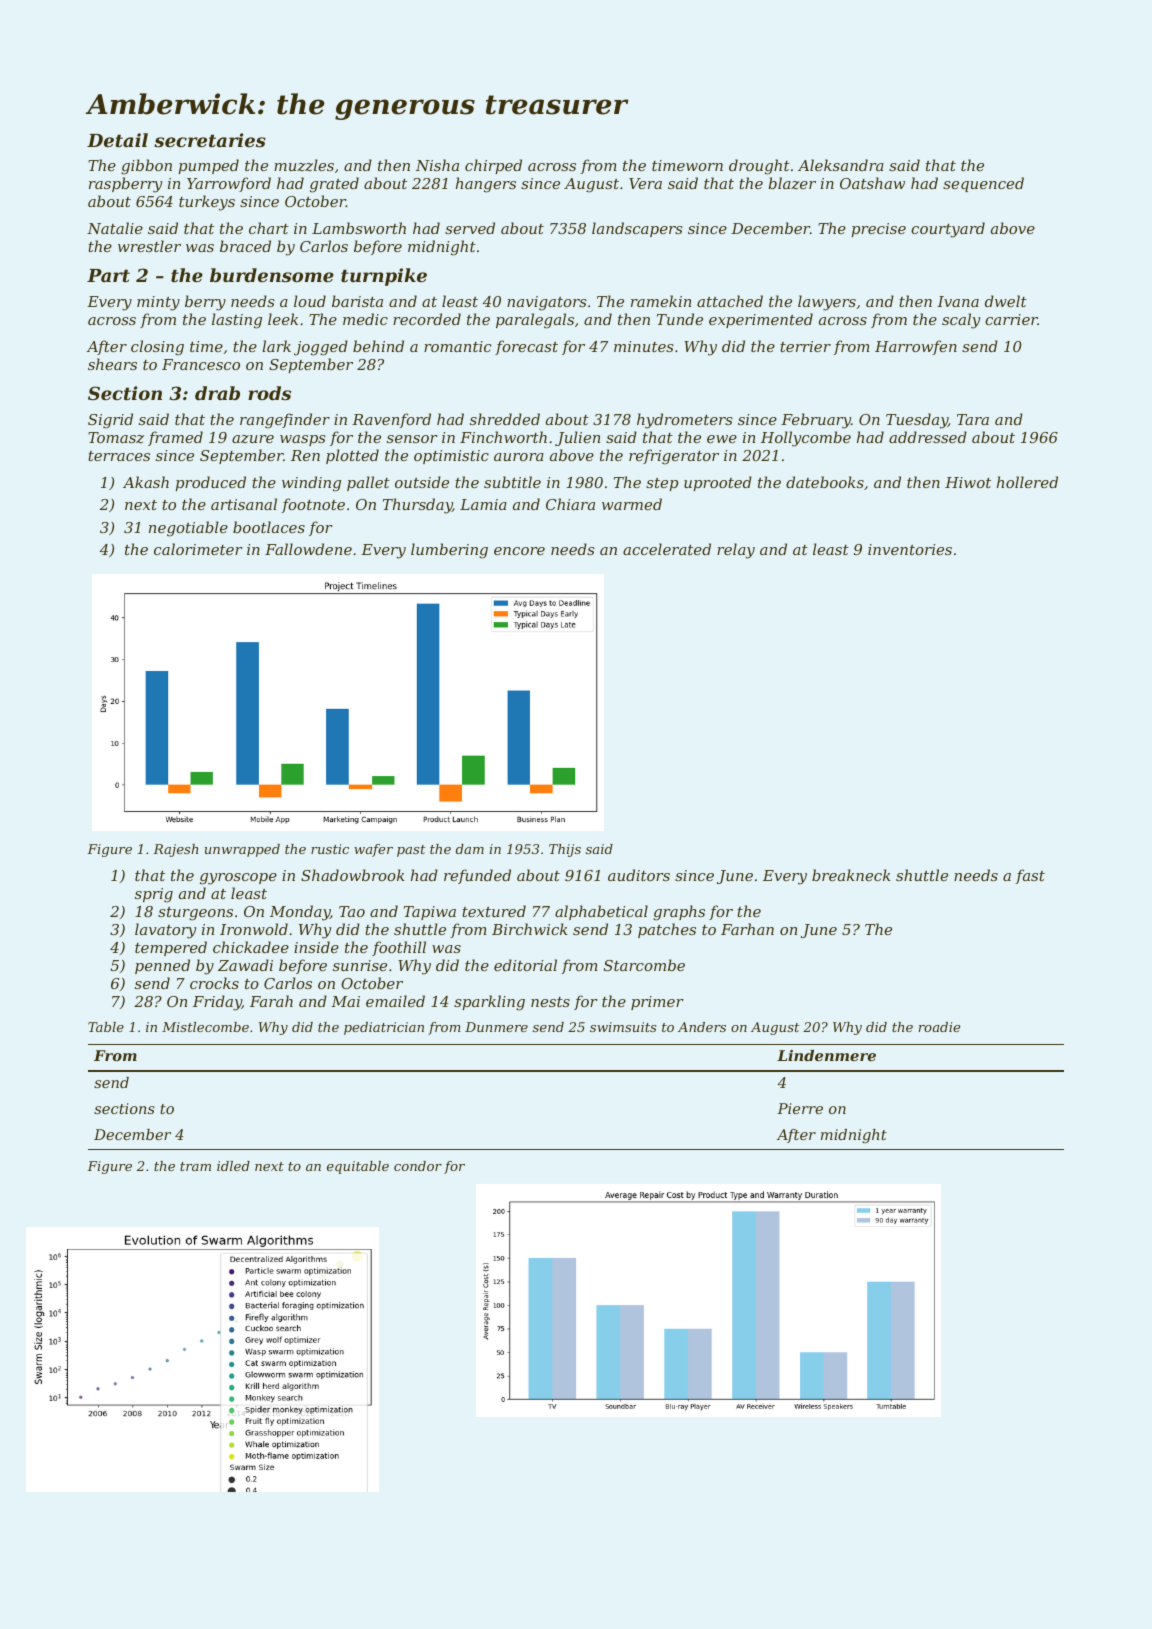 This screenshot has width=1152, height=1629. I want to click on romantic, so click(457, 346).
